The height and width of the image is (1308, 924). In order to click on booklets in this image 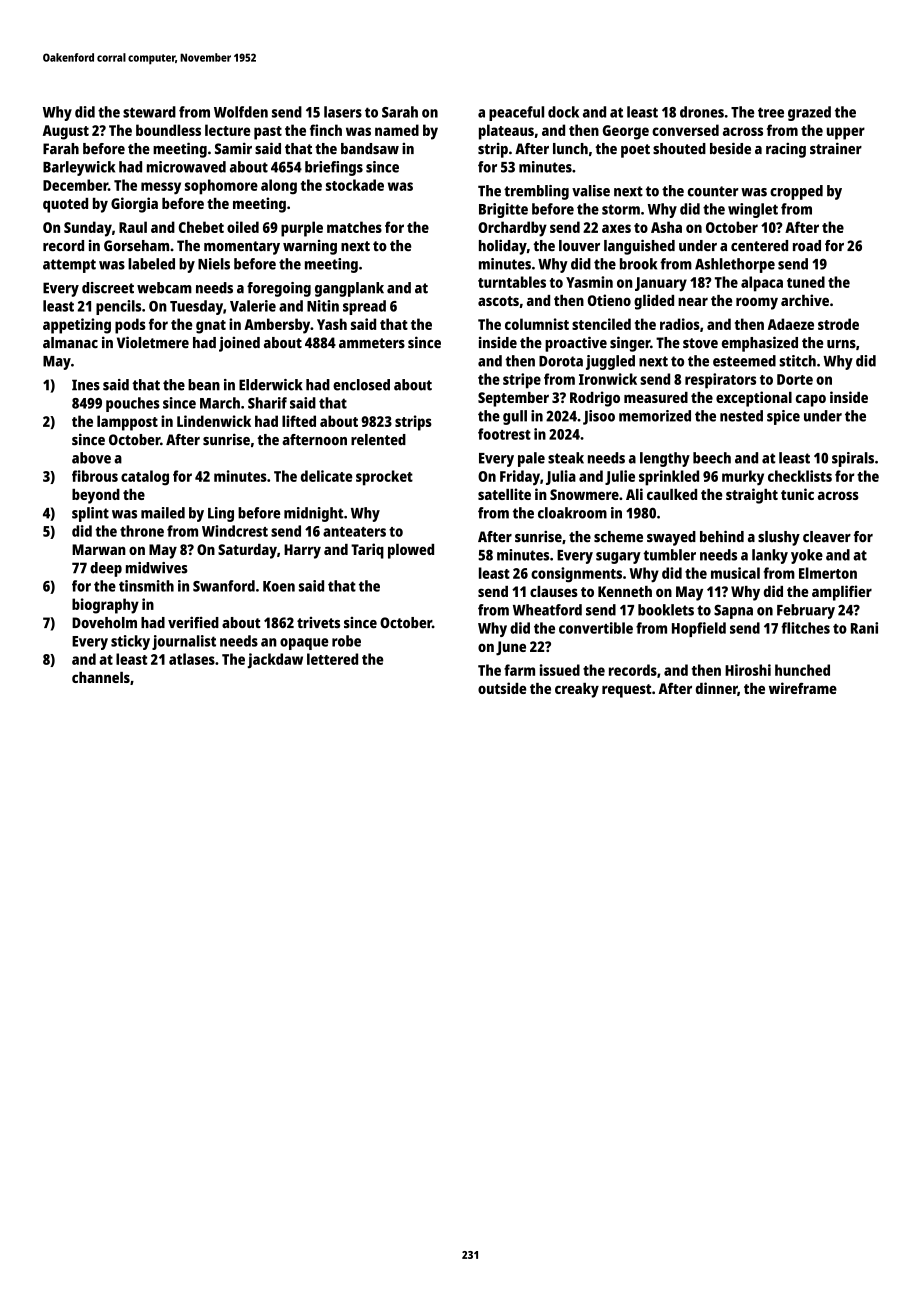, I will do `click(666, 610)`.
